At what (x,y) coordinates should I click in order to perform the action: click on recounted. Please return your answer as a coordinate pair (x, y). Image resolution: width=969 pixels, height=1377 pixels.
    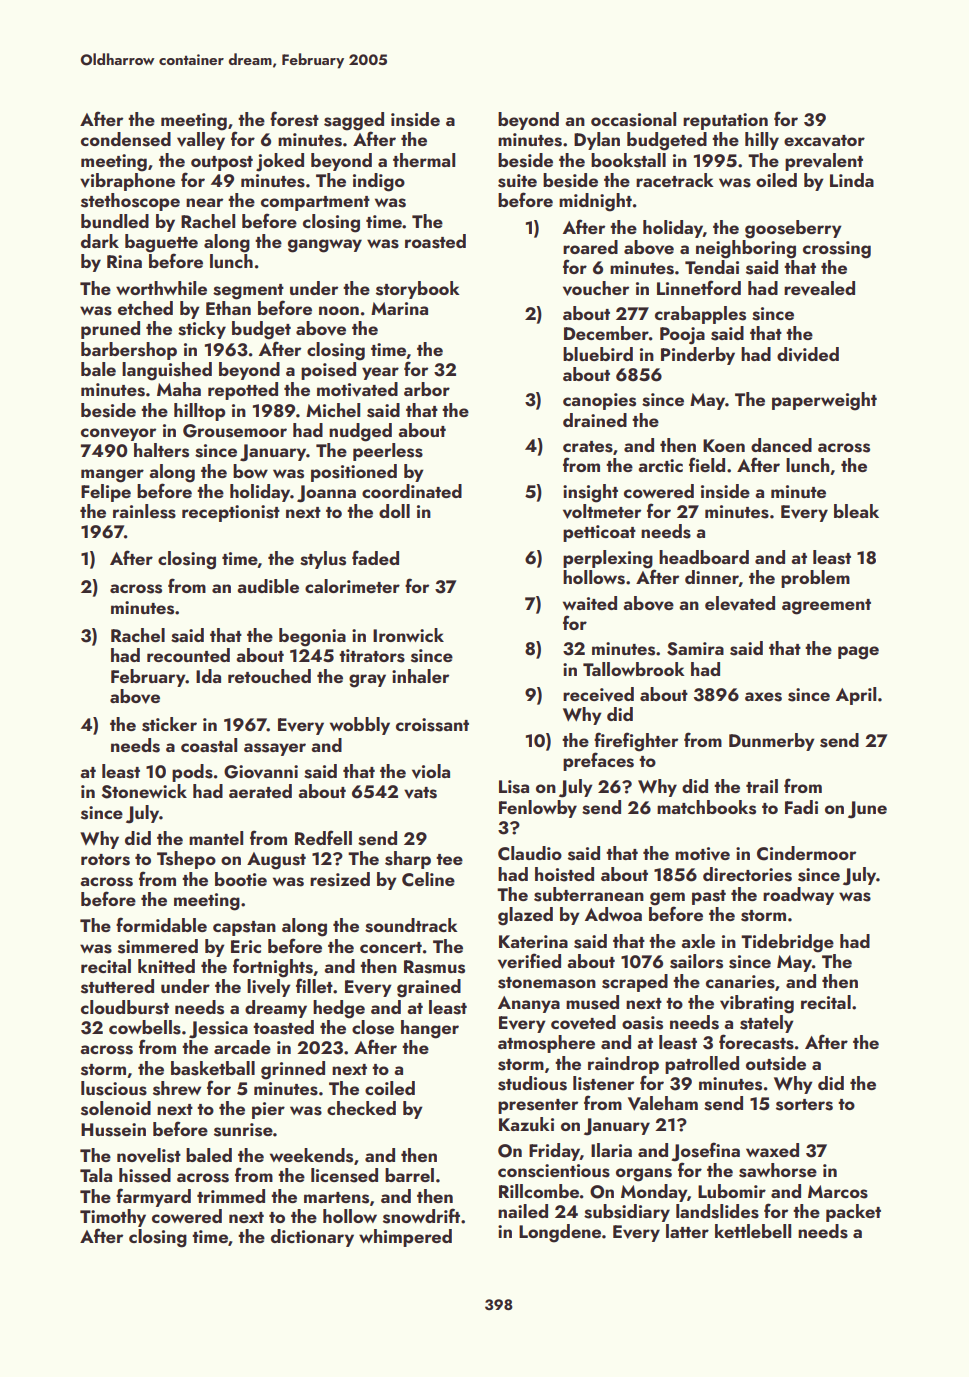
    Looking at the image, I should click on (188, 655).
